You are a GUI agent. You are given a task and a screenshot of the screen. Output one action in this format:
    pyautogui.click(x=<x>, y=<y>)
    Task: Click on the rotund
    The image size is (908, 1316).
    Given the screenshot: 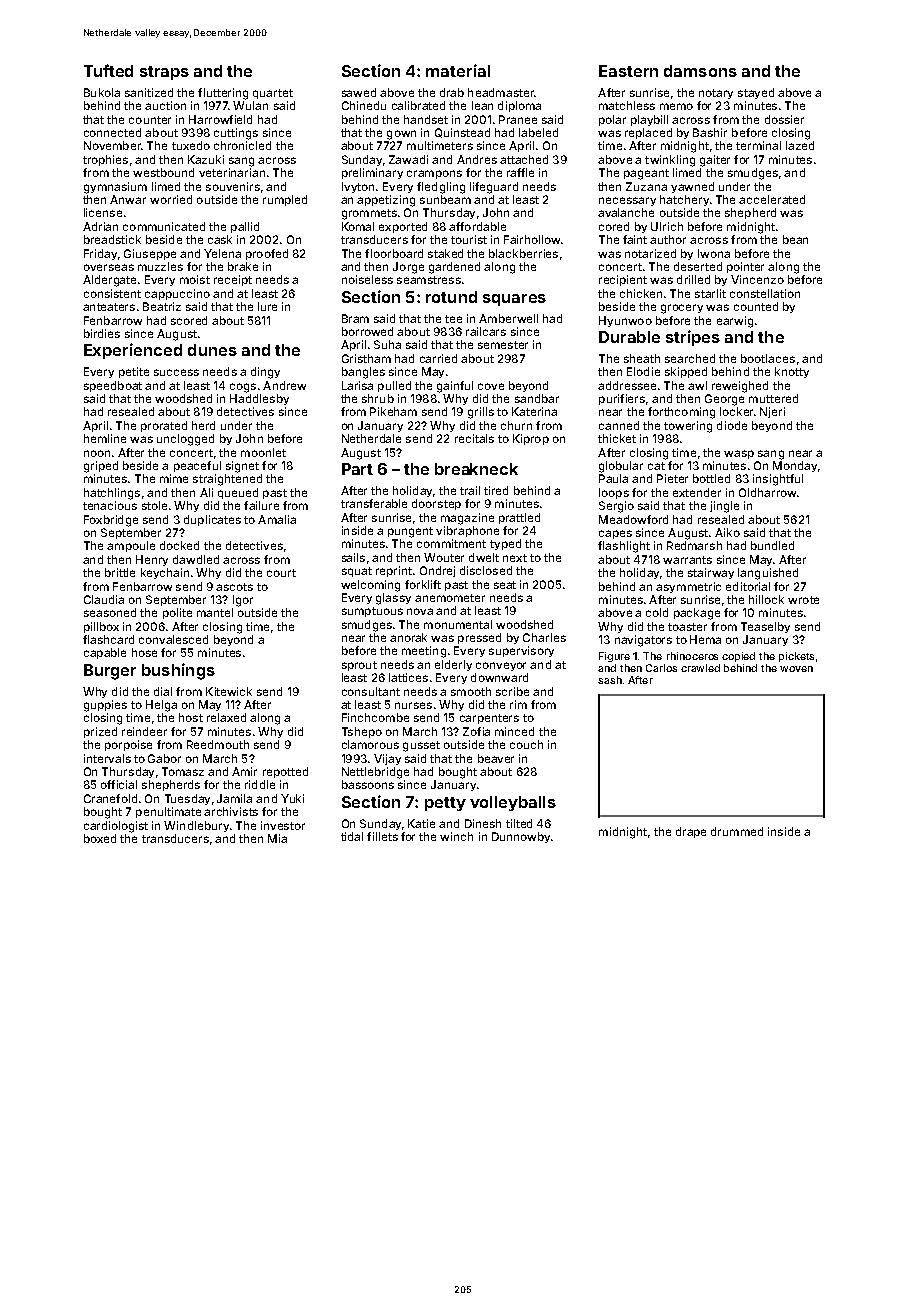 What is the action you would take?
    pyautogui.click(x=451, y=297)
